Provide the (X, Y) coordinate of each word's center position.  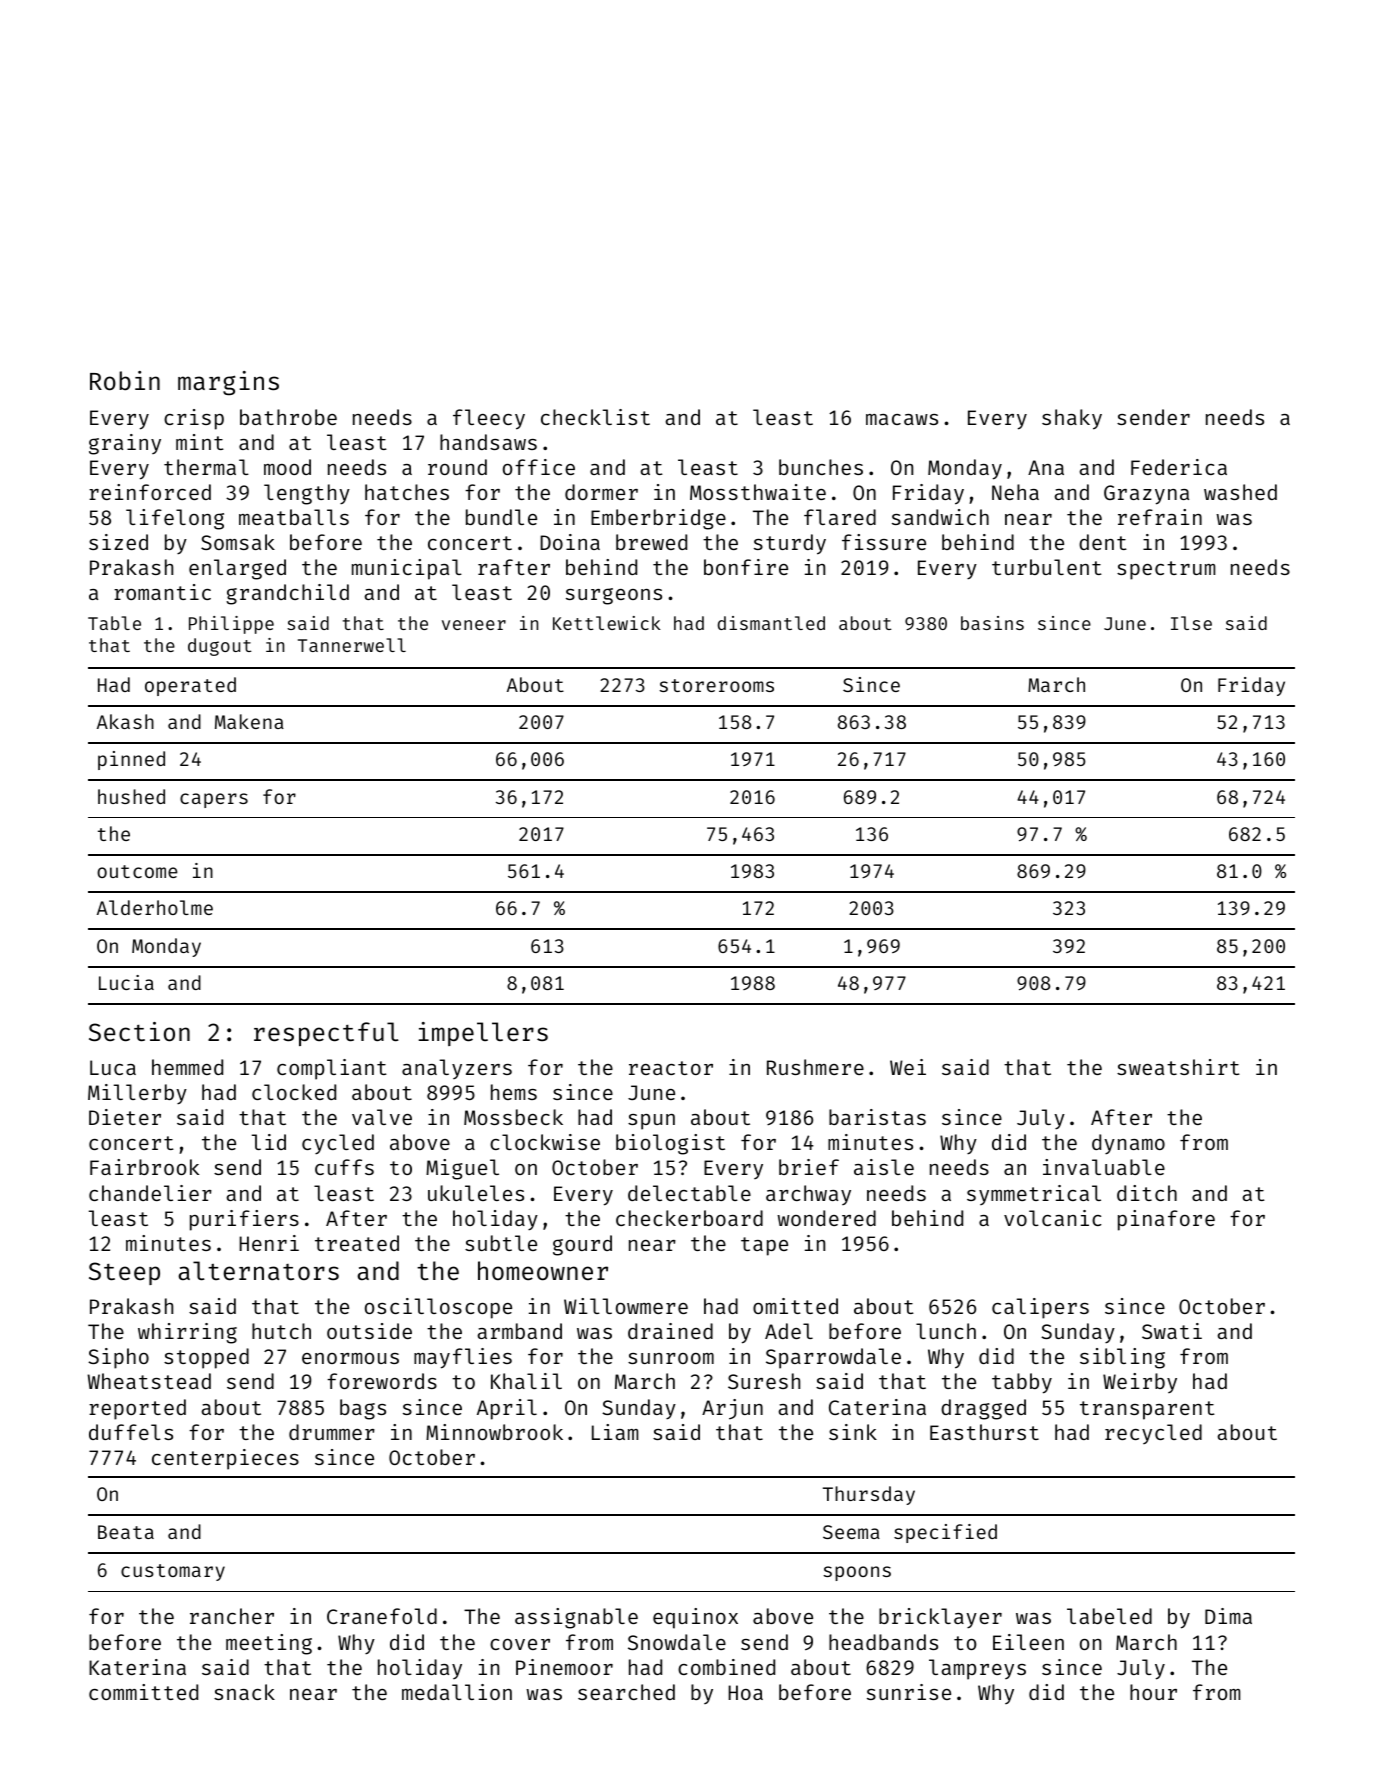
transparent (1147, 1410)
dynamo (1128, 1144)
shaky (1072, 419)
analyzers (457, 1069)
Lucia (126, 982)
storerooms (716, 685)
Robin (125, 381)
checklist (595, 417)
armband (519, 1331)
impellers (483, 1034)
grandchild (287, 594)
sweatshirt (1178, 1067)
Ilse (1191, 623)
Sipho (118, 1358)
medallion (457, 1692)
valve (382, 1117)
